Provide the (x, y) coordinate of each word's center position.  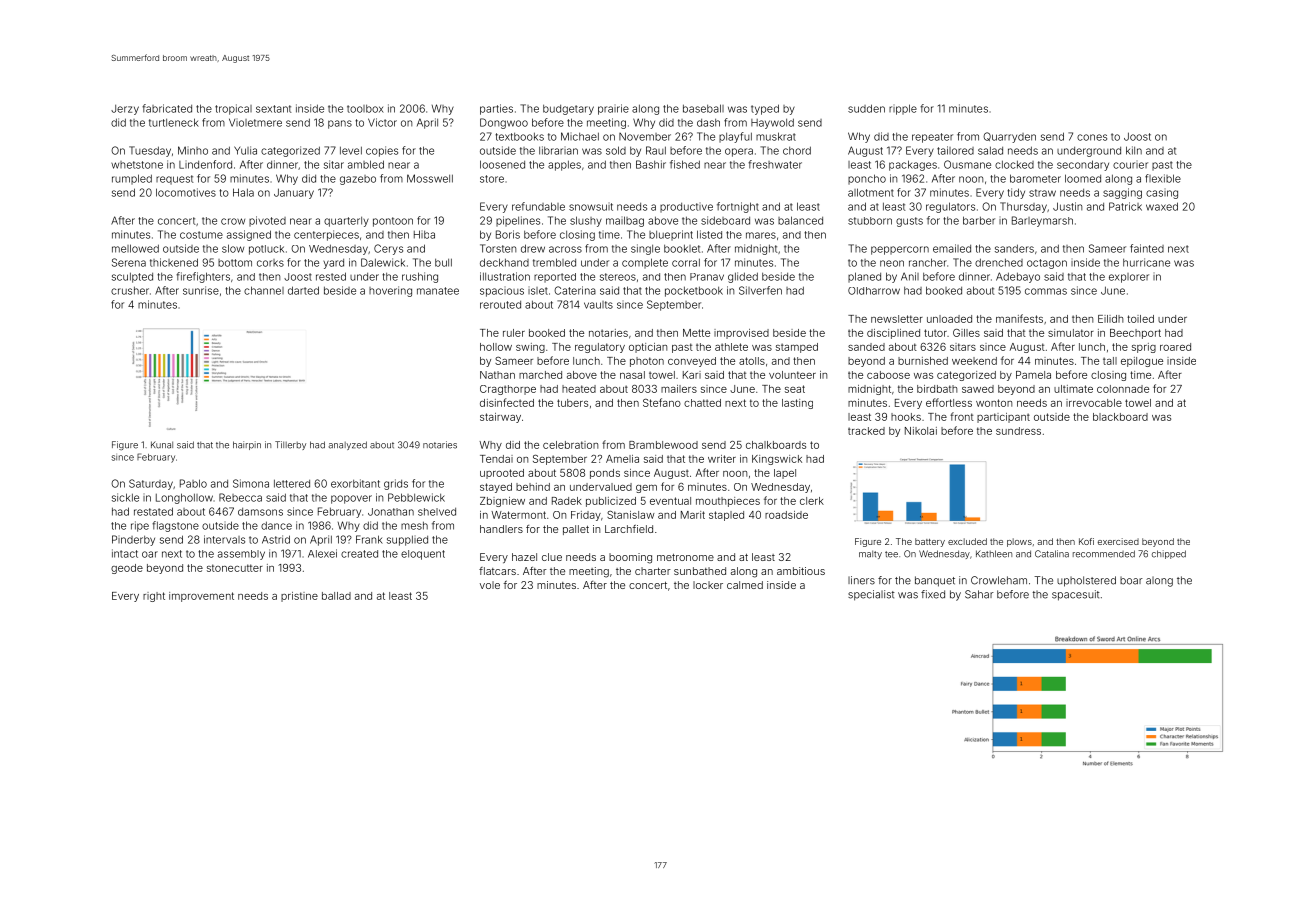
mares (761, 235)
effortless (949, 402)
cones (1092, 137)
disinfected (507, 402)
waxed (1162, 206)
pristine (299, 597)
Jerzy (125, 110)
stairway (500, 418)
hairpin (247, 445)
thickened (174, 262)
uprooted (502, 474)
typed (765, 109)
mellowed (135, 248)
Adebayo (1018, 277)
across (565, 249)
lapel (785, 474)
